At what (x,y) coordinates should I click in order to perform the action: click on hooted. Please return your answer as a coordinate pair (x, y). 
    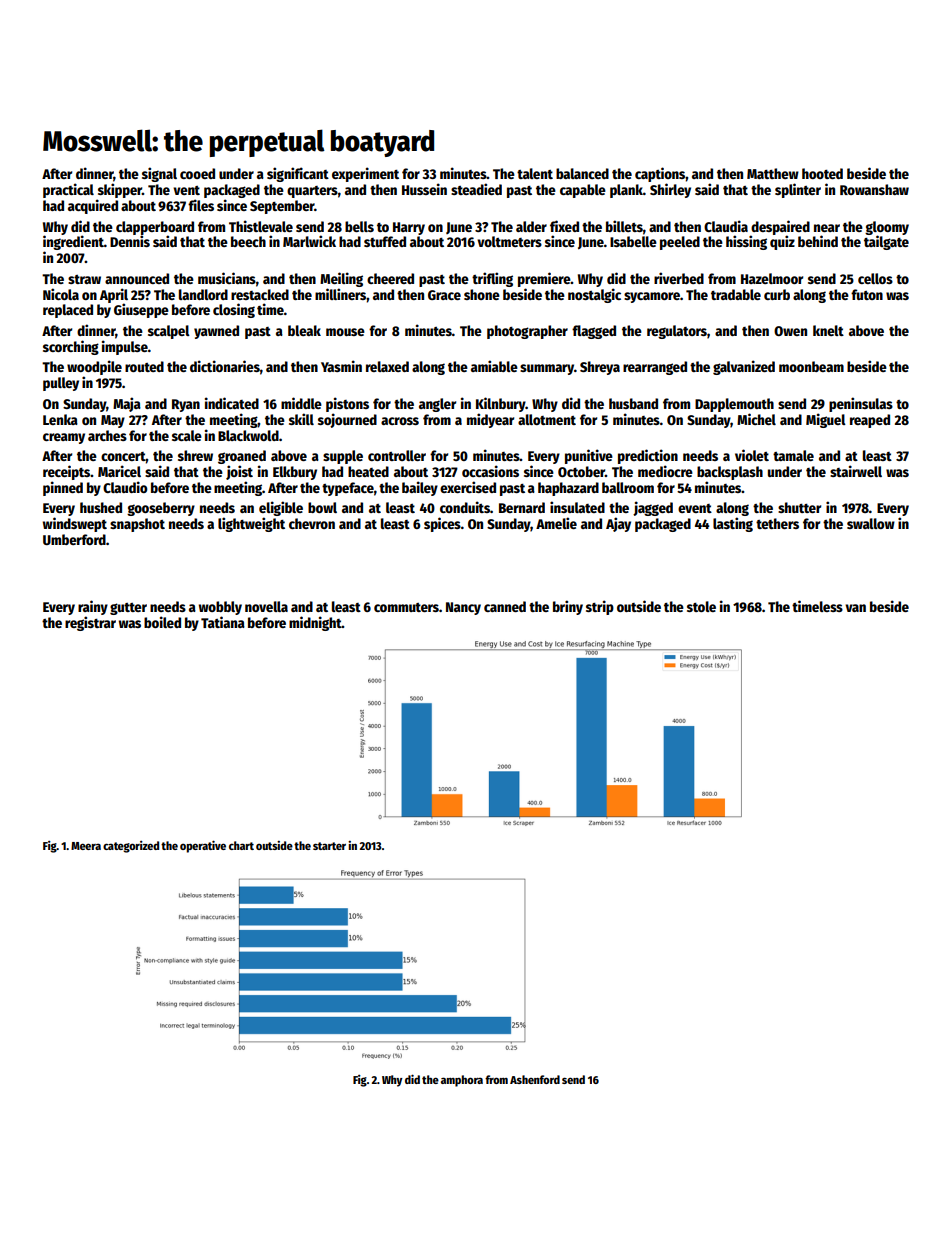
    Looking at the image, I should click on (822, 173).
